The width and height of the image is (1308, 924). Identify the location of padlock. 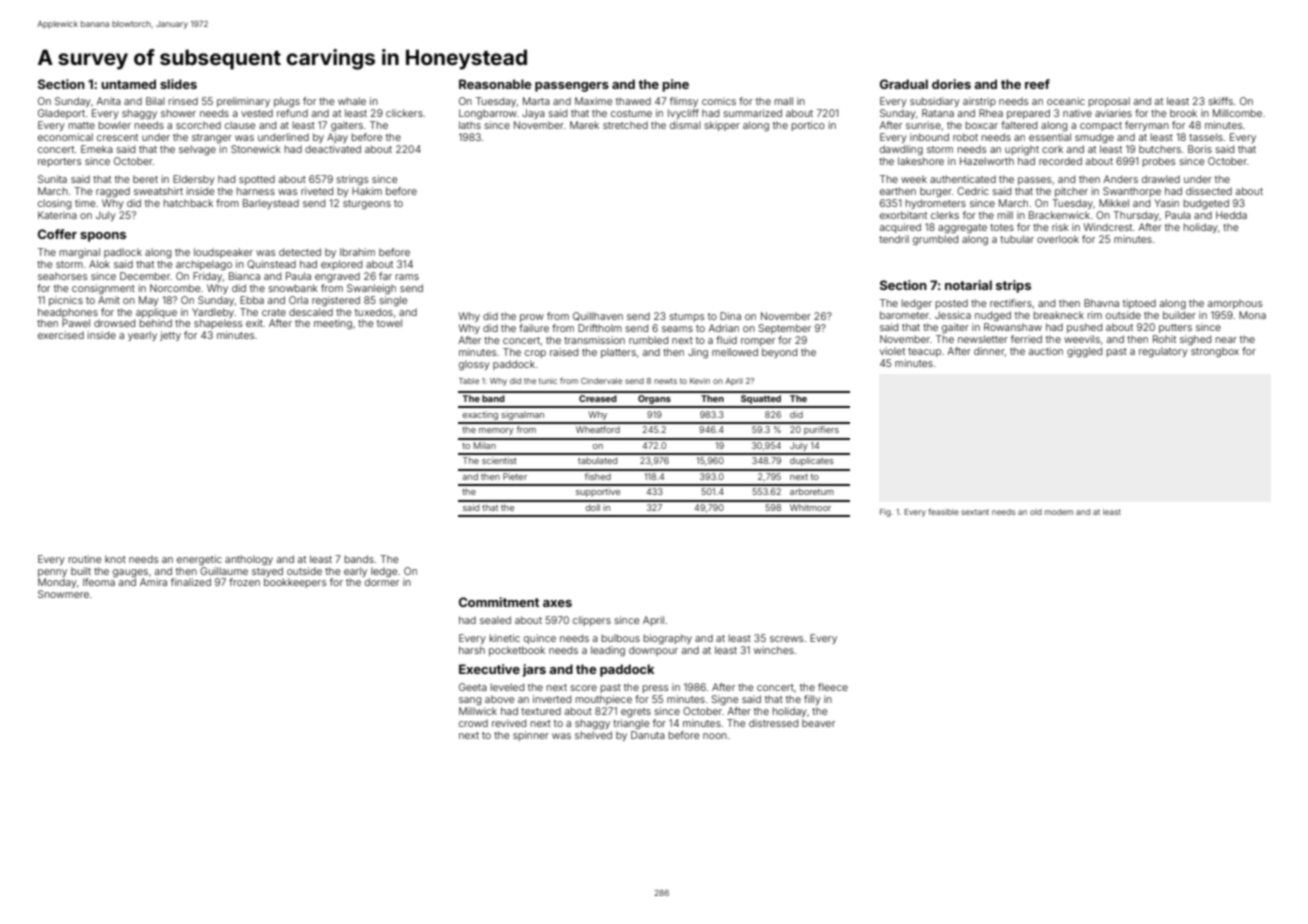
(123, 253).
